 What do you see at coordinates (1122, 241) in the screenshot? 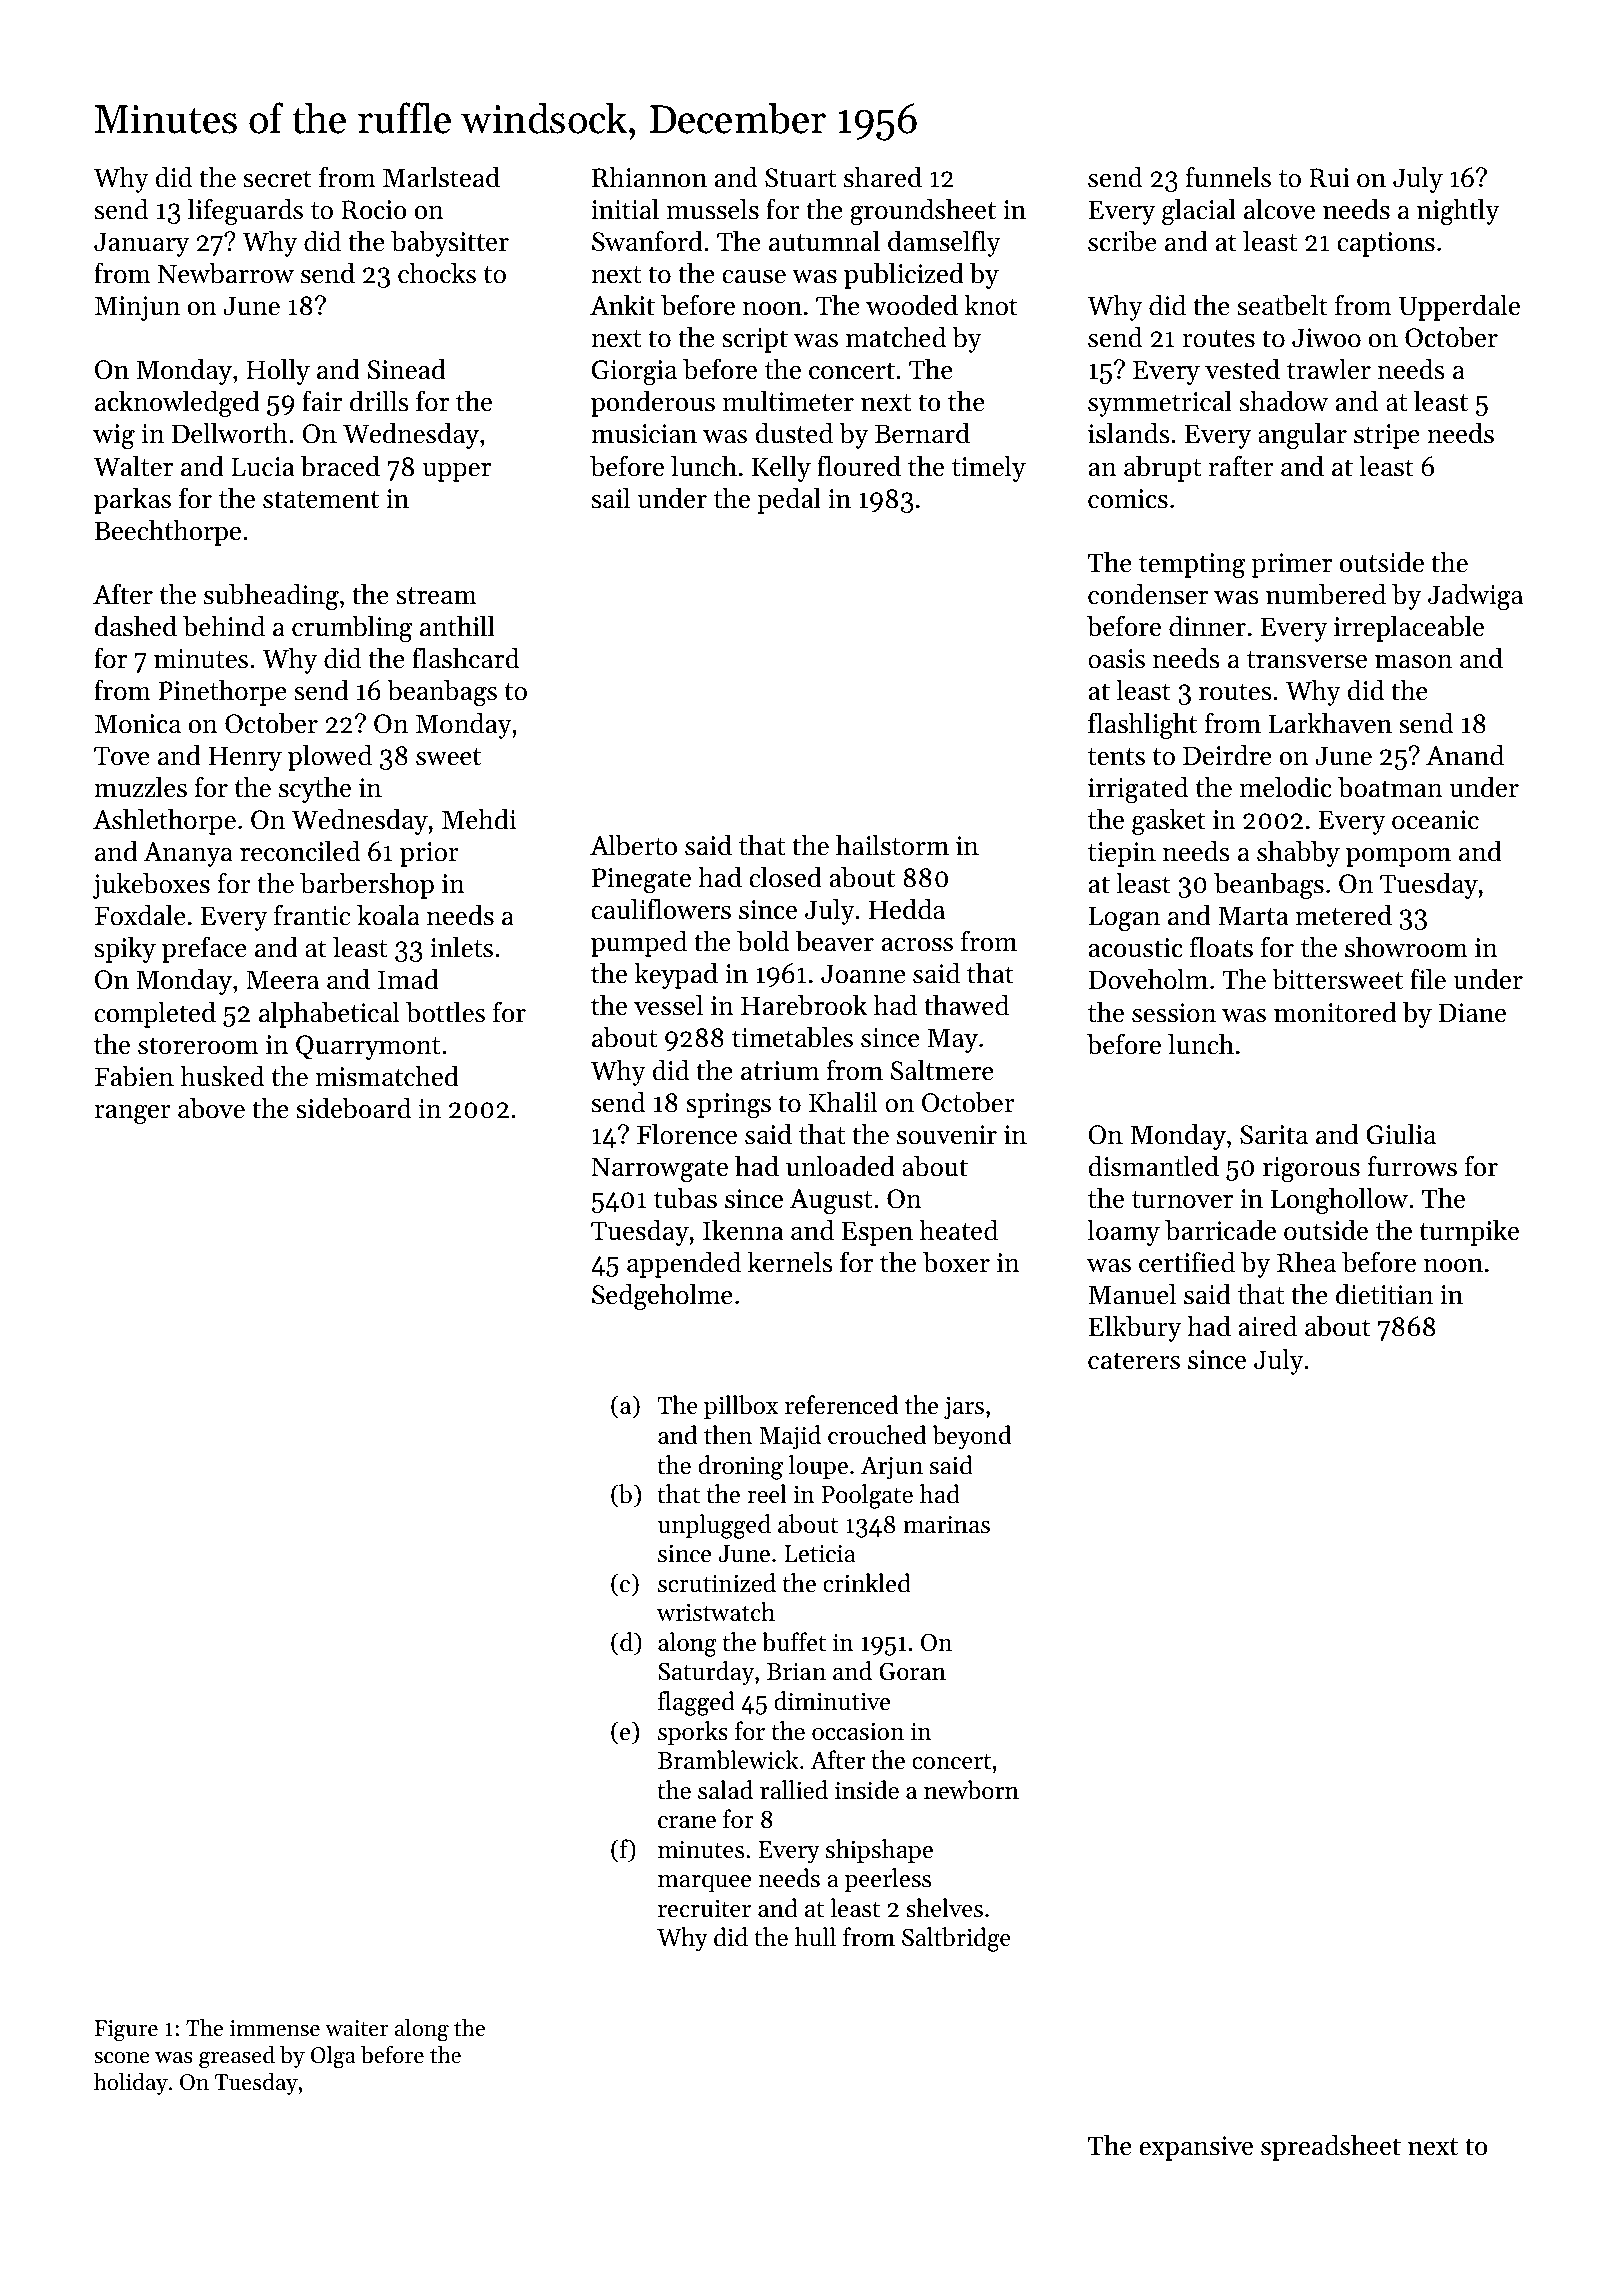
I see `scribe` at bounding box center [1122, 241].
